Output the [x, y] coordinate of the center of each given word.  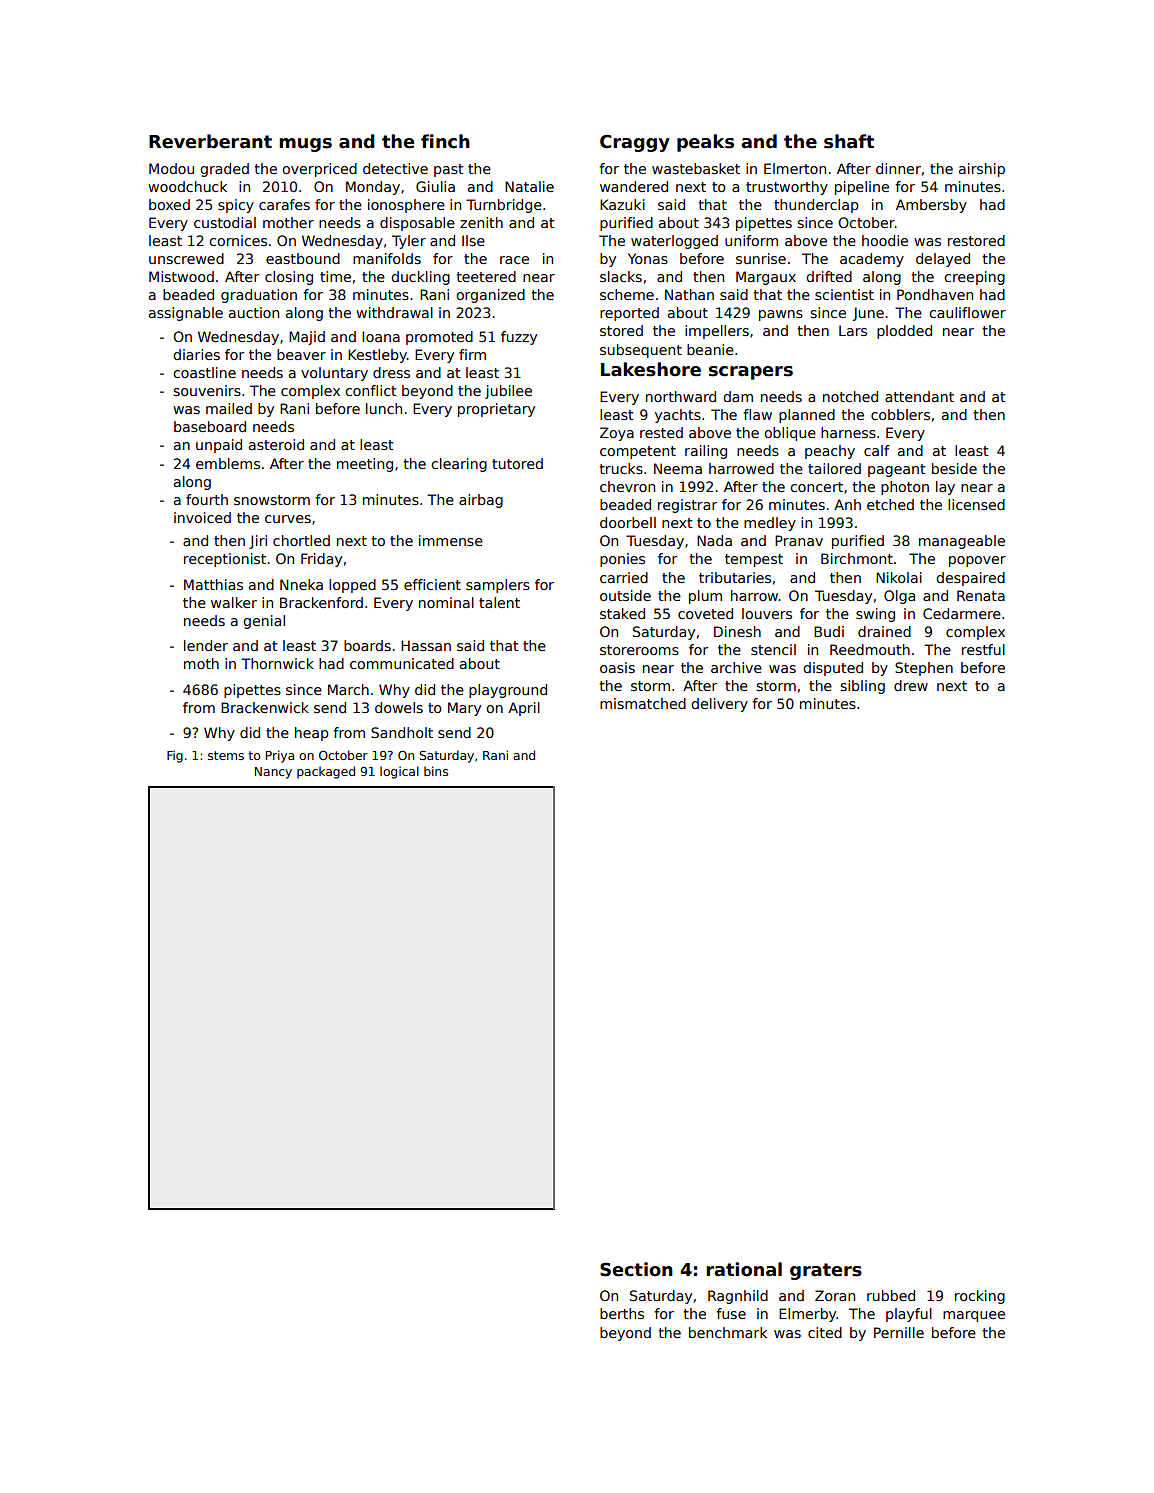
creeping [974, 278]
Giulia [435, 186]
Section [636, 1269]
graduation [259, 296]
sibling [862, 687]
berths [622, 1313]
